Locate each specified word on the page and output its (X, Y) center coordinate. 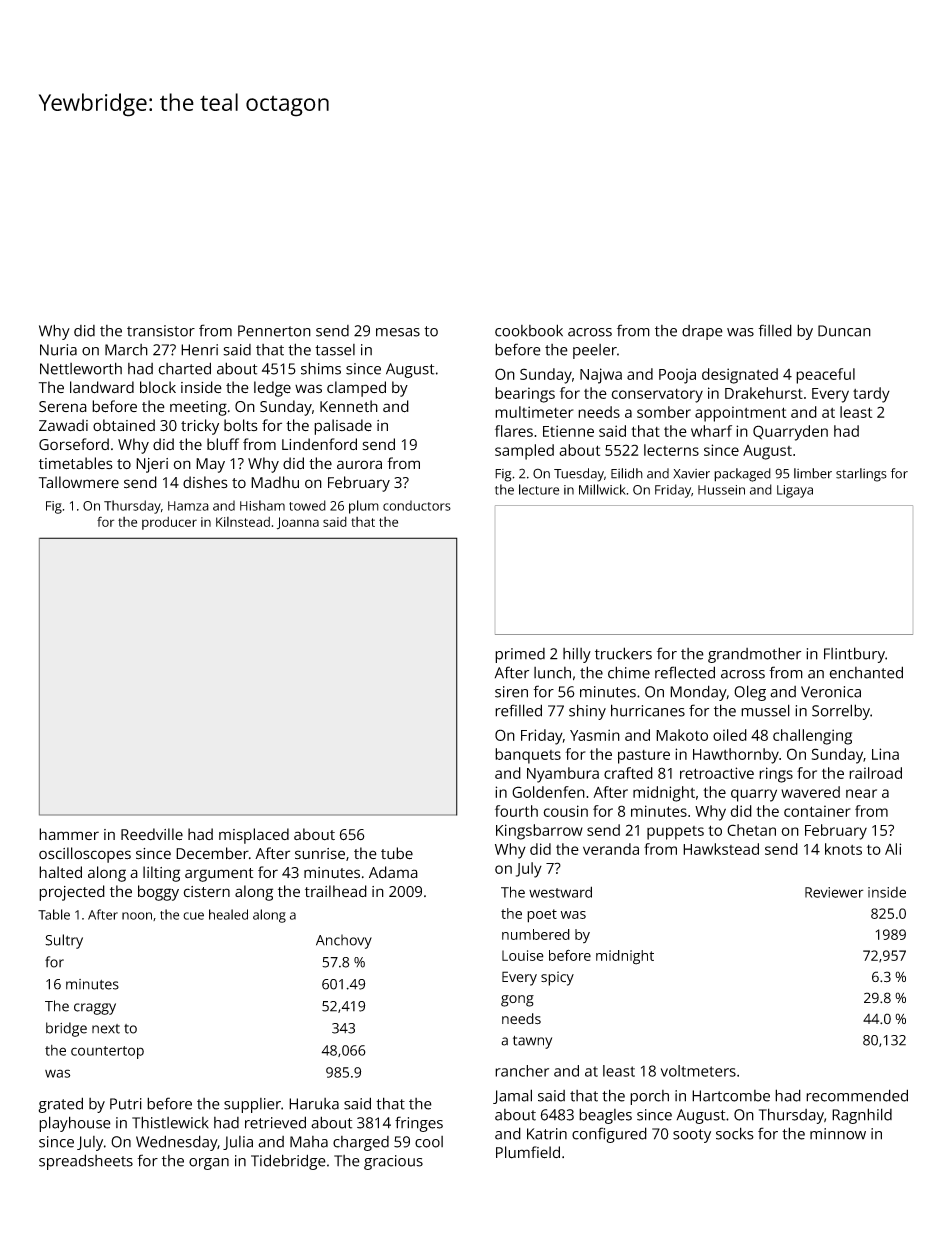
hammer (69, 834)
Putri (126, 1104)
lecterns (671, 450)
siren (511, 692)
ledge (272, 389)
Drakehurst (764, 393)
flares (514, 431)
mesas (398, 332)
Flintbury (854, 655)
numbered (536, 934)
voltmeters (698, 1071)
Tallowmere (79, 482)
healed (228, 914)
